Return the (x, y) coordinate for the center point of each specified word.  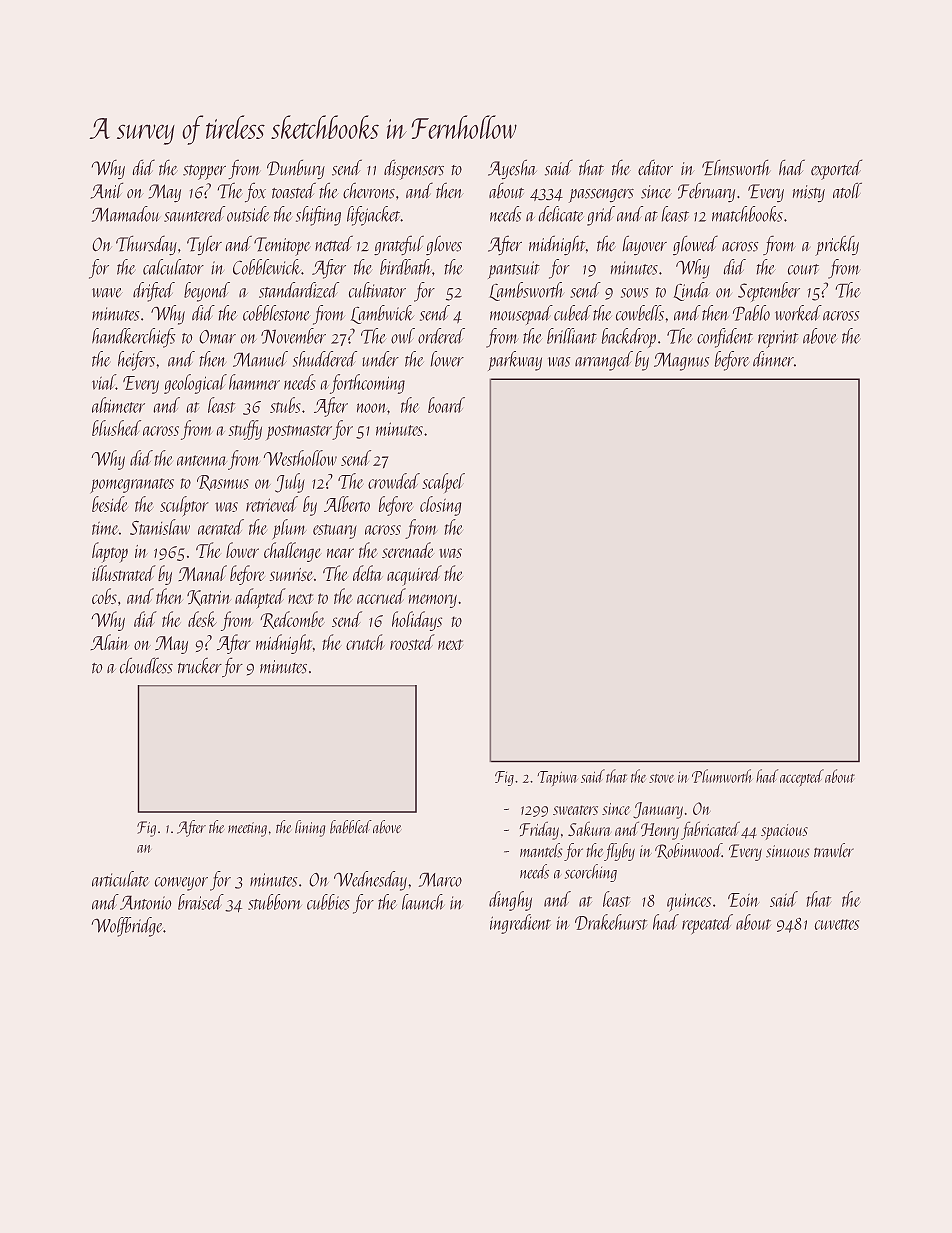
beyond (207, 292)
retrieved (272, 504)
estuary (335, 531)
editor (655, 167)
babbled (351, 827)
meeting (247, 829)
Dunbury (296, 169)
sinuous (788, 851)
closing (441, 506)
